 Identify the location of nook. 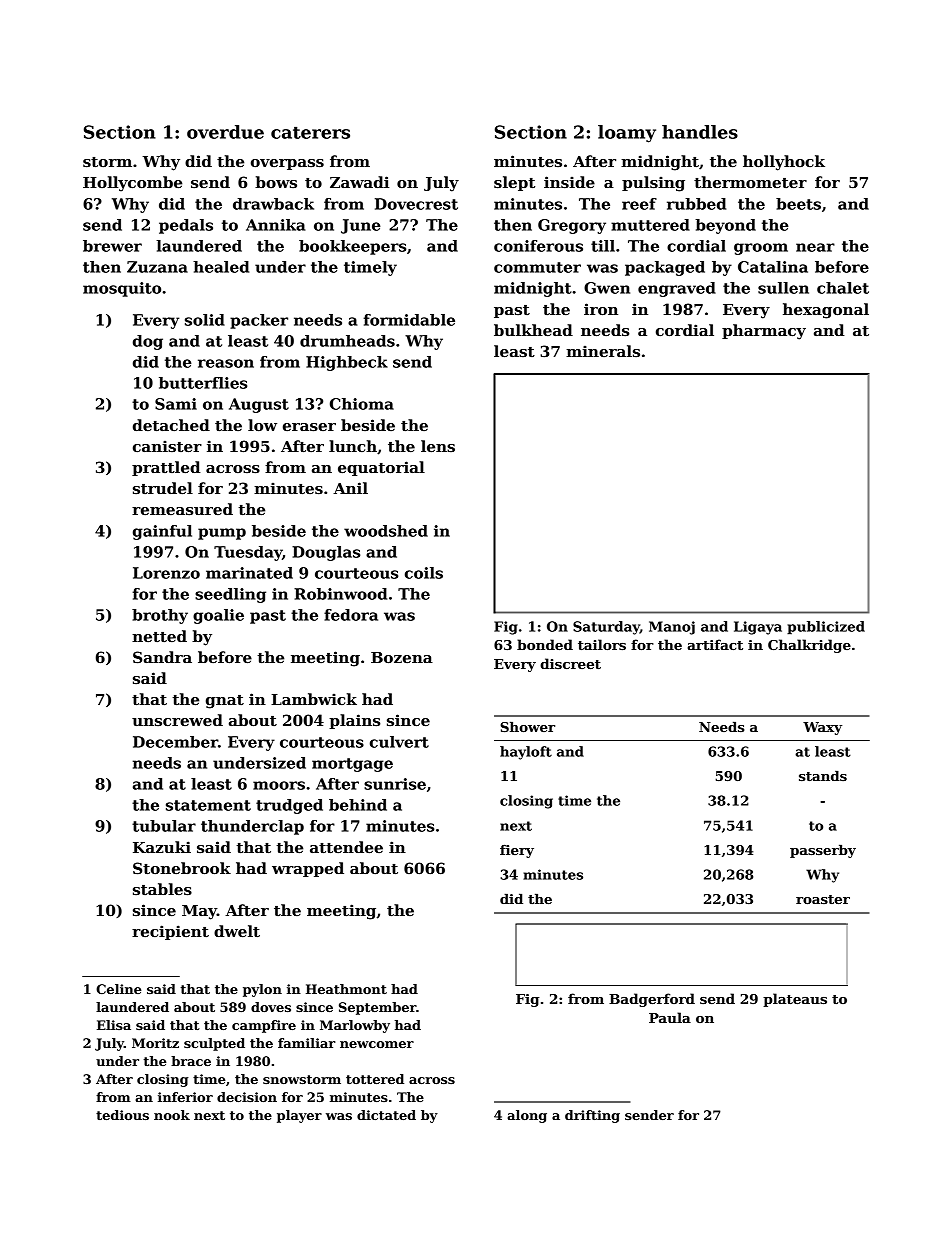
(172, 1115).
